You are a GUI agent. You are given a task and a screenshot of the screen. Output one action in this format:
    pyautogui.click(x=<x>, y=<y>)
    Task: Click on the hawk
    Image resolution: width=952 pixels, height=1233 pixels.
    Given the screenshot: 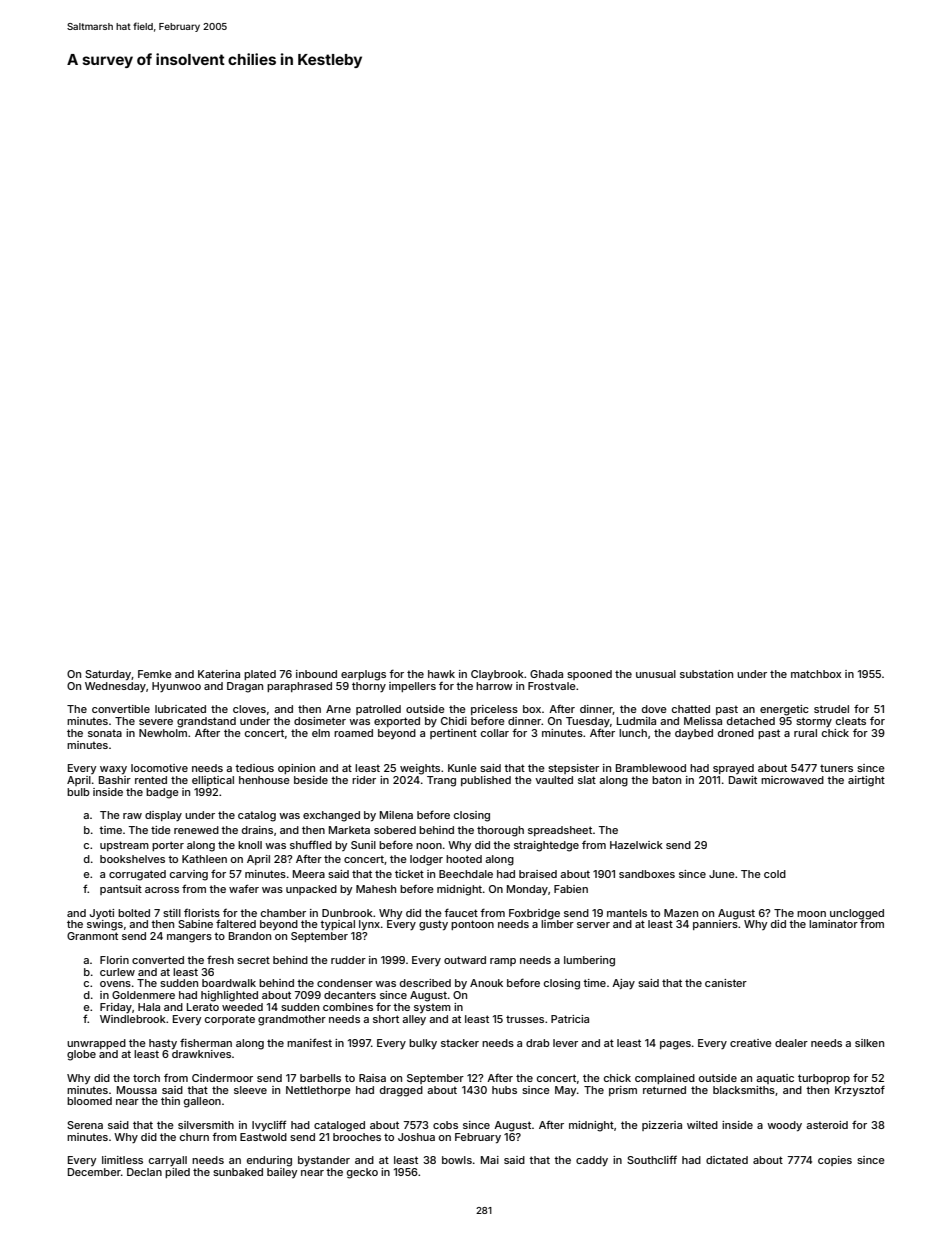 What is the action you would take?
    pyautogui.click(x=441, y=674)
